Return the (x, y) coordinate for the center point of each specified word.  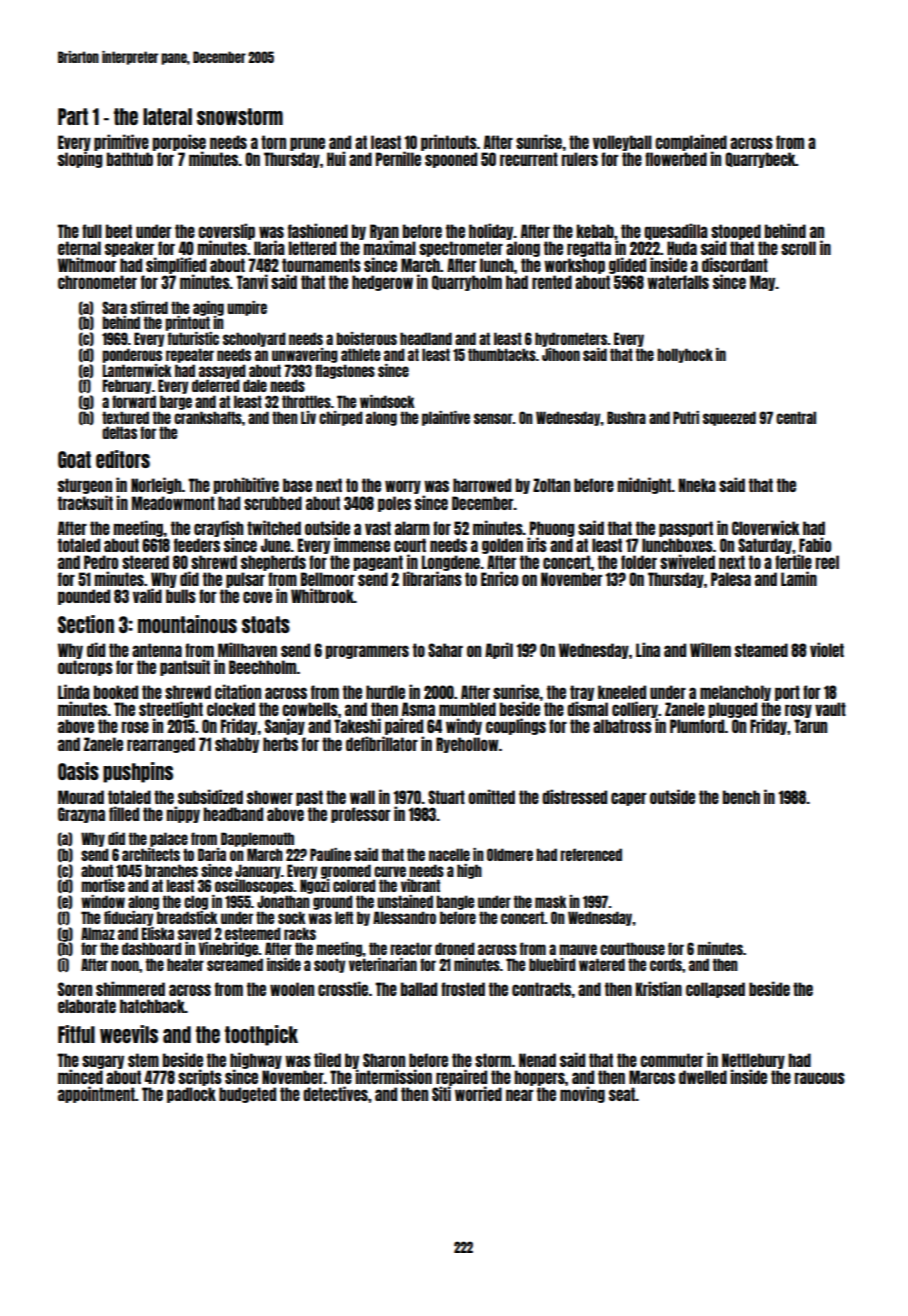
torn (273, 142)
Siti (441, 1093)
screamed (235, 964)
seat (622, 1094)
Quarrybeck (760, 160)
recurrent (529, 159)
